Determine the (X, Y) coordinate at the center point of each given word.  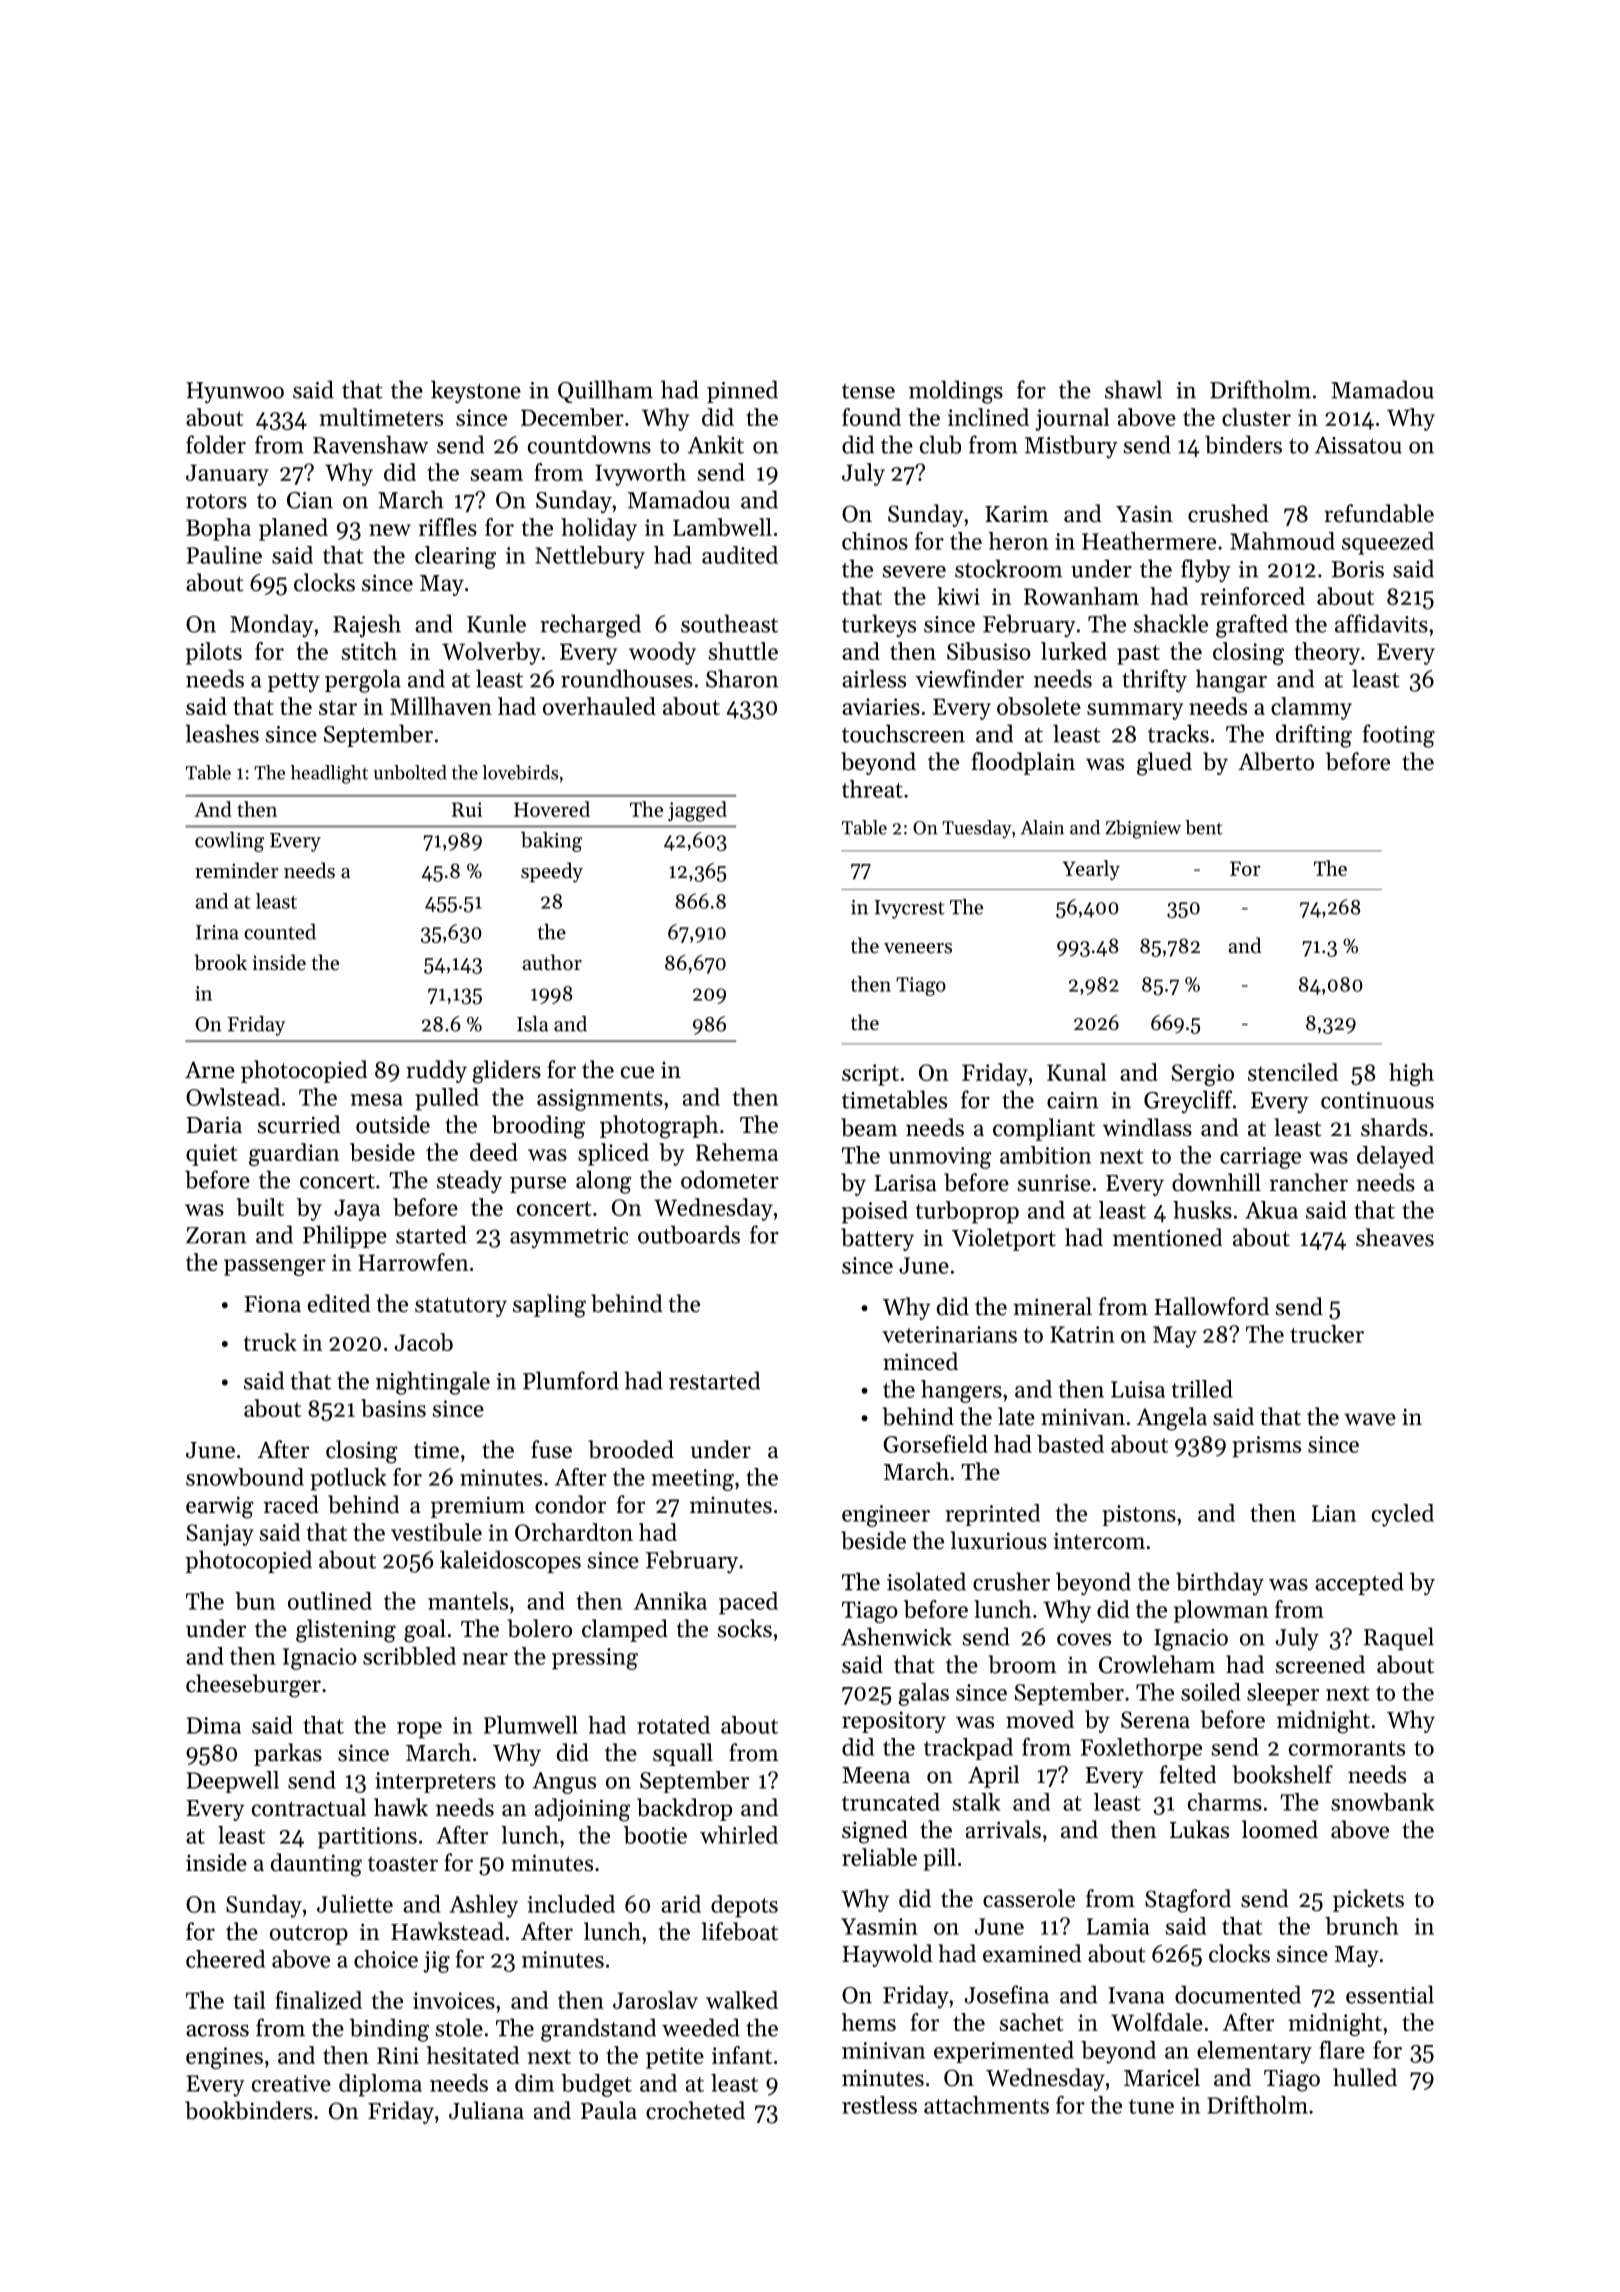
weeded (701, 2027)
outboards (689, 1234)
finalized (318, 2000)
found (871, 417)
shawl (1133, 389)
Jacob (424, 1342)
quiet (212, 1155)
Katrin (1082, 1334)
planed (293, 529)
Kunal (1077, 1072)
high (1411, 1074)
